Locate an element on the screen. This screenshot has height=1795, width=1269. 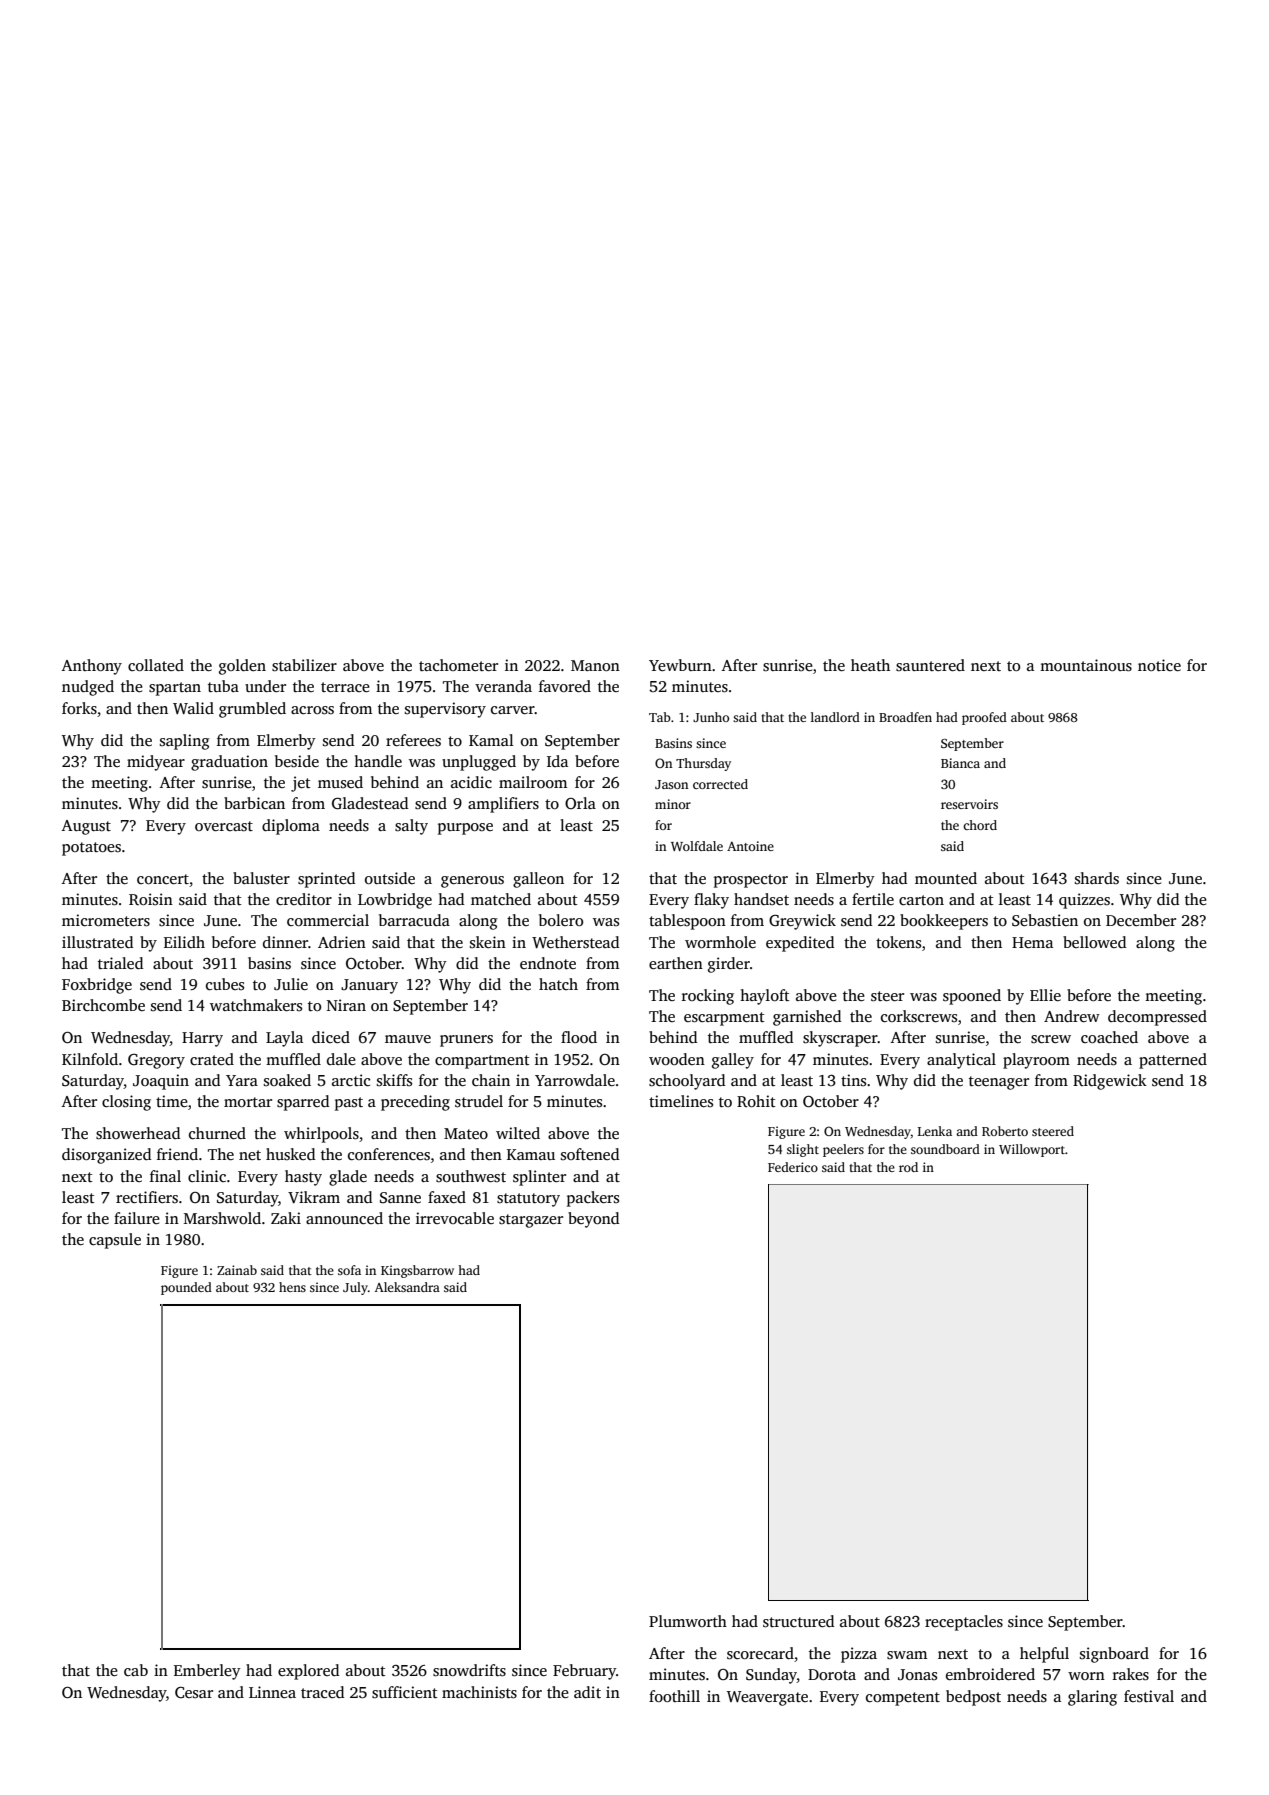
Plumworth is located at coordinates (688, 1621).
